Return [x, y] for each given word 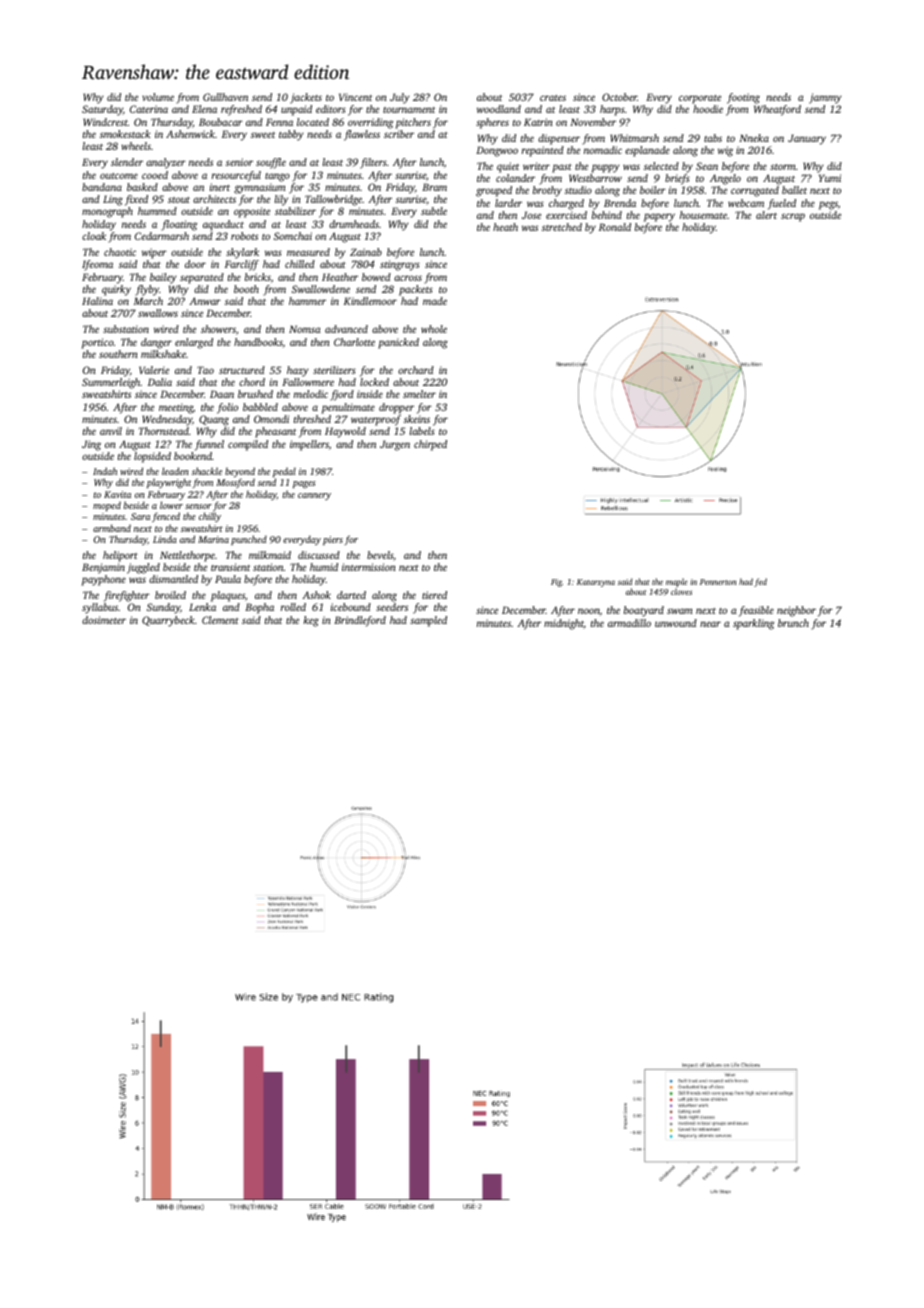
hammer [307, 301]
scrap [793, 217]
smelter [419, 394]
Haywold [345, 432]
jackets [306, 98]
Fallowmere [308, 382]
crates [553, 98]
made [435, 301]
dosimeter [104, 620]
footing [743, 98]
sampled [428, 621]
